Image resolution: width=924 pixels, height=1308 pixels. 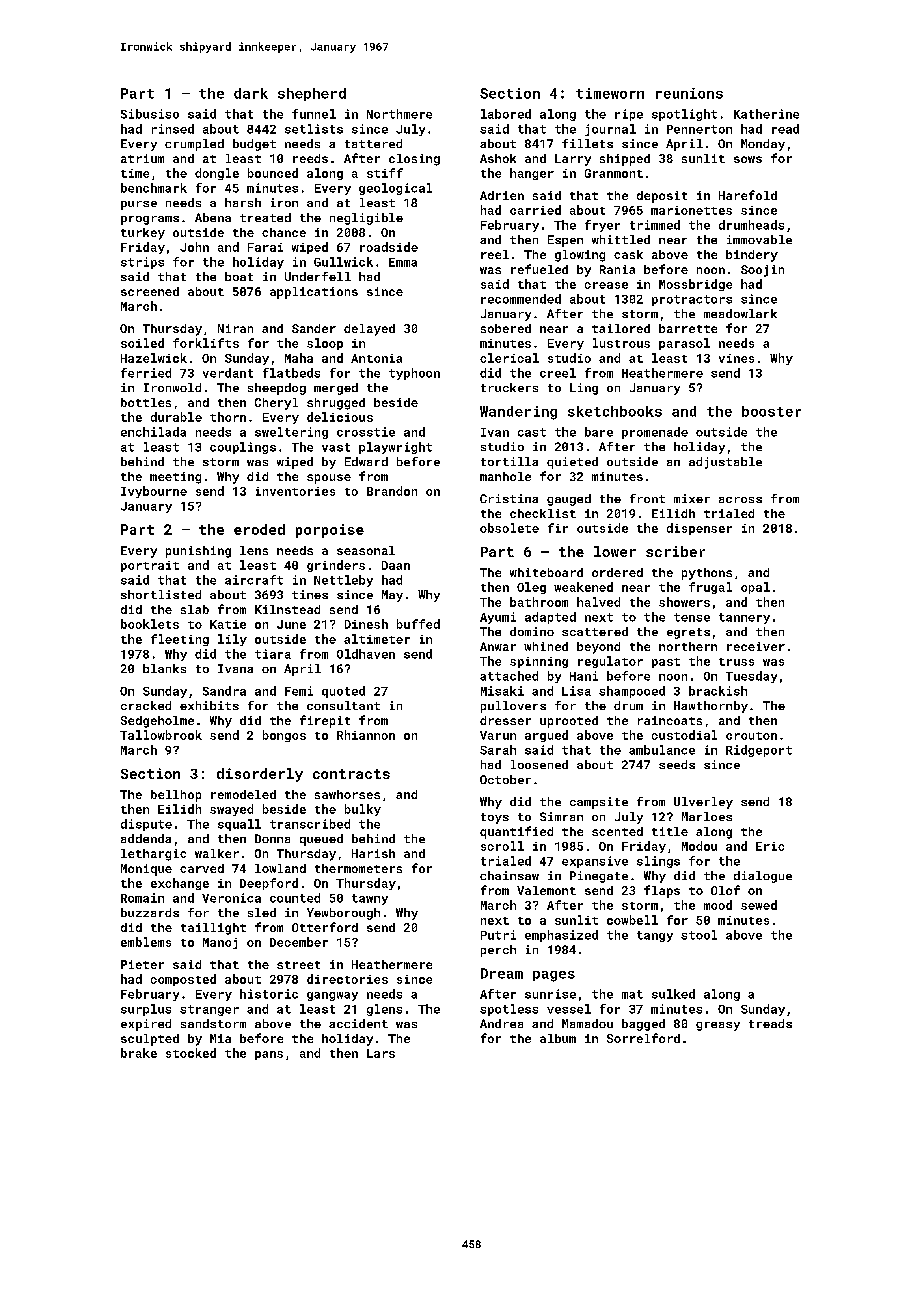 What do you see at coordinates (505, 779) in the screenshot?
I see `October` at bounding box center [505, 779].
